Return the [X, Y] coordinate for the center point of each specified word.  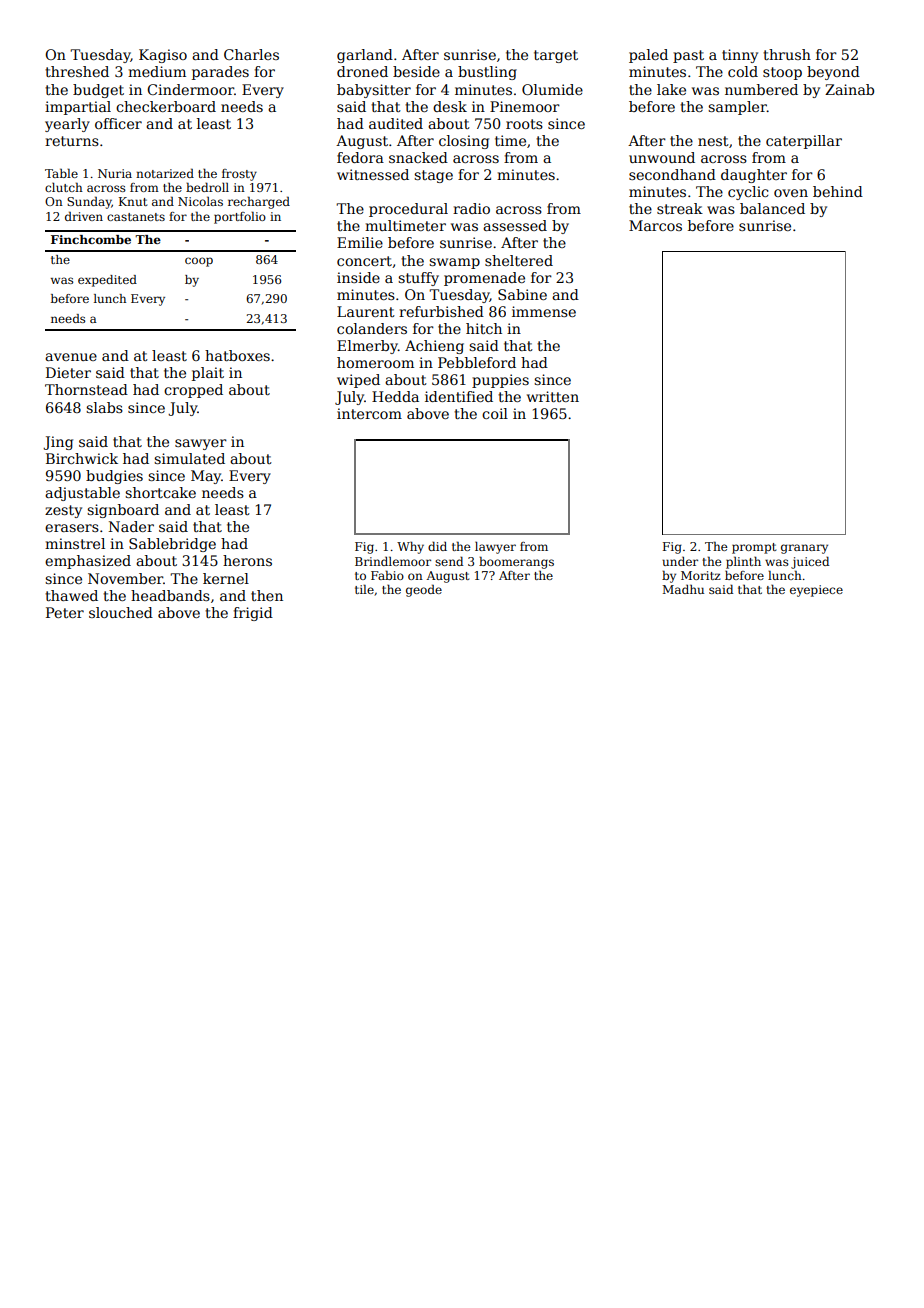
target [556, 56]
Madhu [683, 589]
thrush [787, 54]
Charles [251, 54]
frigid [253, 614]
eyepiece [816, 591]
